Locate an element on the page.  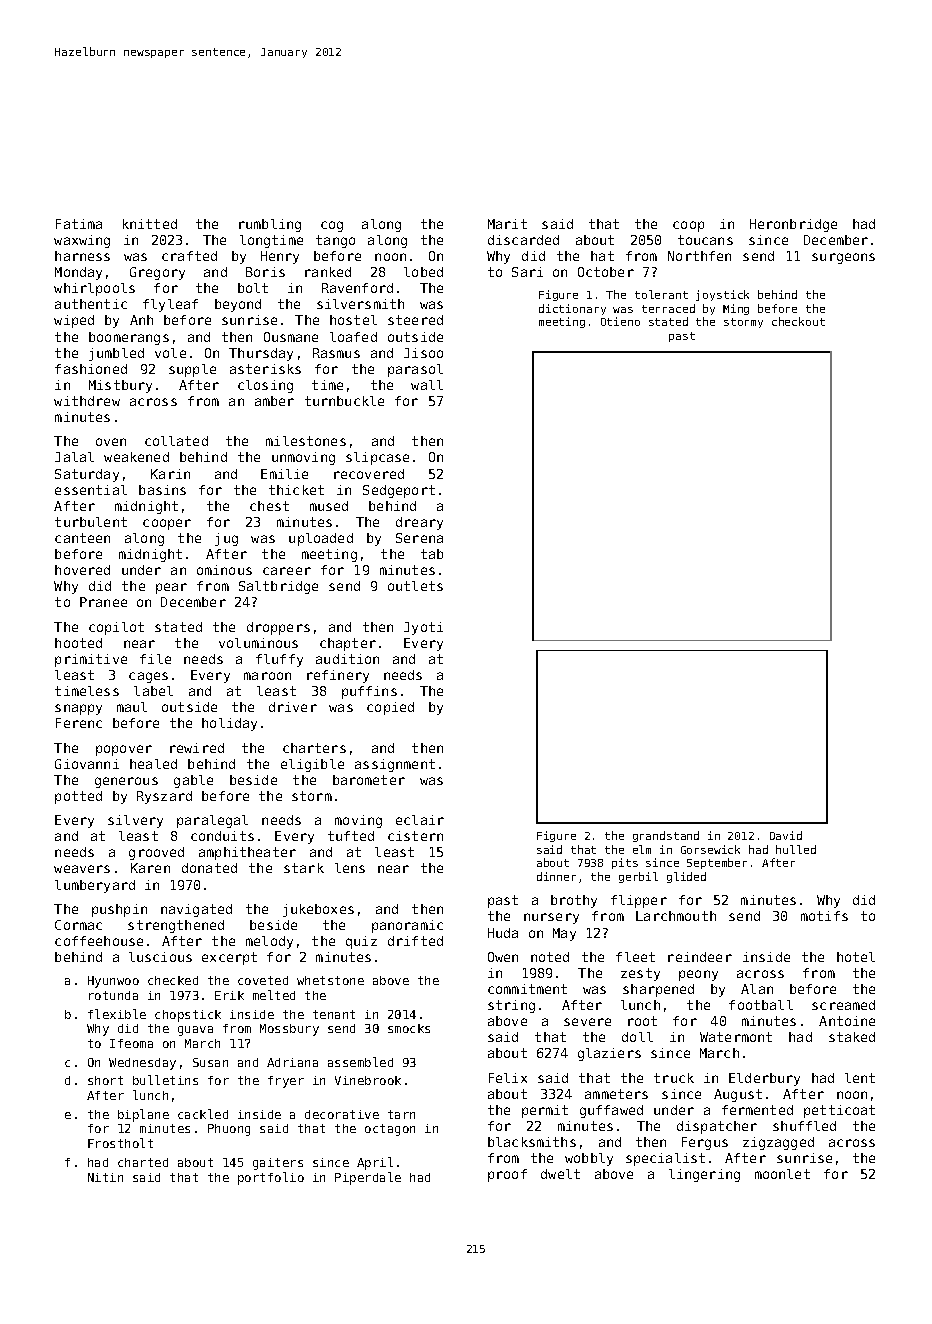
checkout is located at coordinates (798, 321).
